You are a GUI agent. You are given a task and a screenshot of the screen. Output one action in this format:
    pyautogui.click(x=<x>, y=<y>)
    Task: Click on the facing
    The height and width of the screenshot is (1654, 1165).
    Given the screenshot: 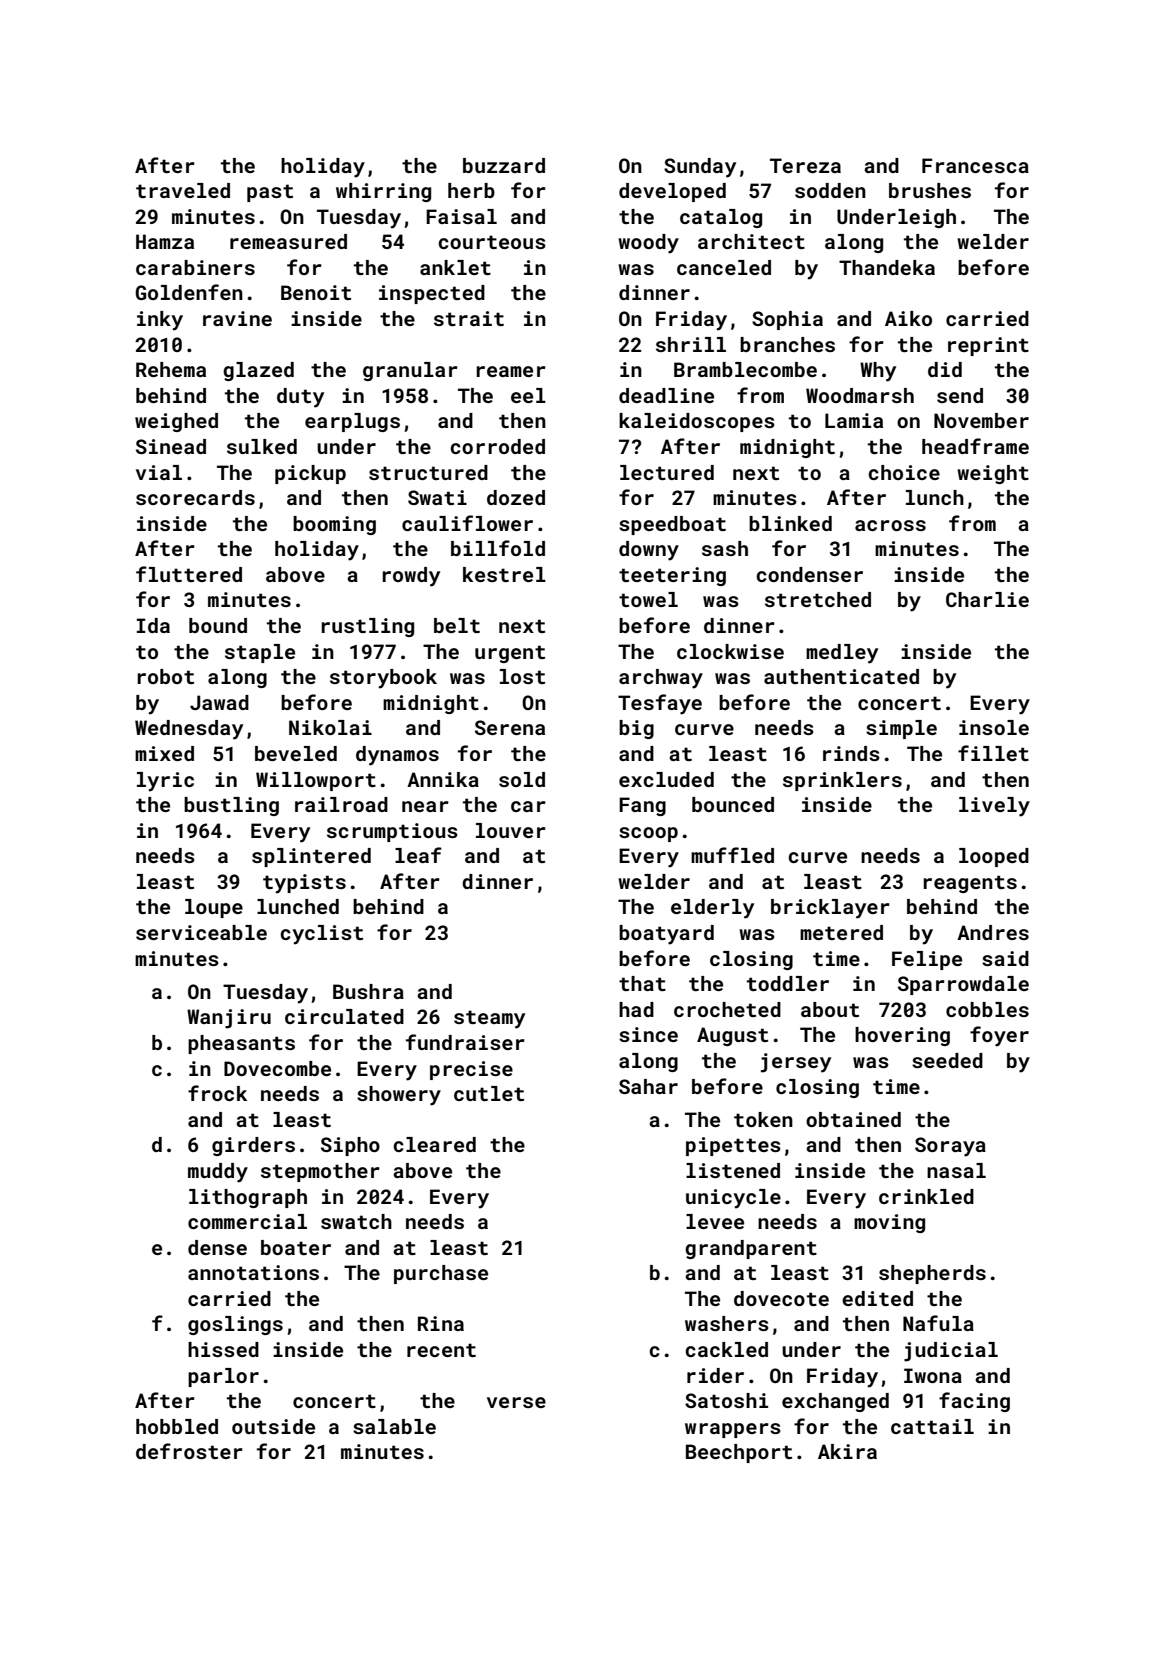 What is the action you would take?
    pyautogui.click(x=974, y=1402)
